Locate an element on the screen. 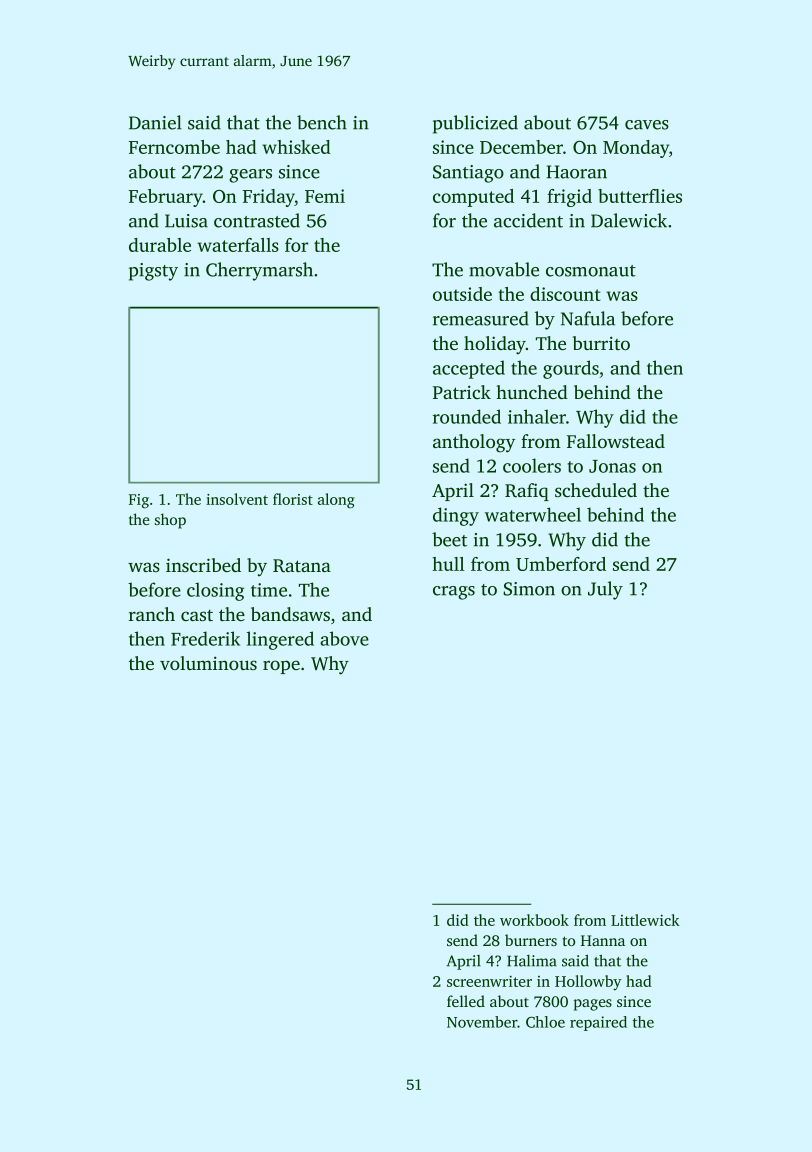 The height and width of the screenshot is (1152, 812). screenwriter is located at coordinates (489, 981).
